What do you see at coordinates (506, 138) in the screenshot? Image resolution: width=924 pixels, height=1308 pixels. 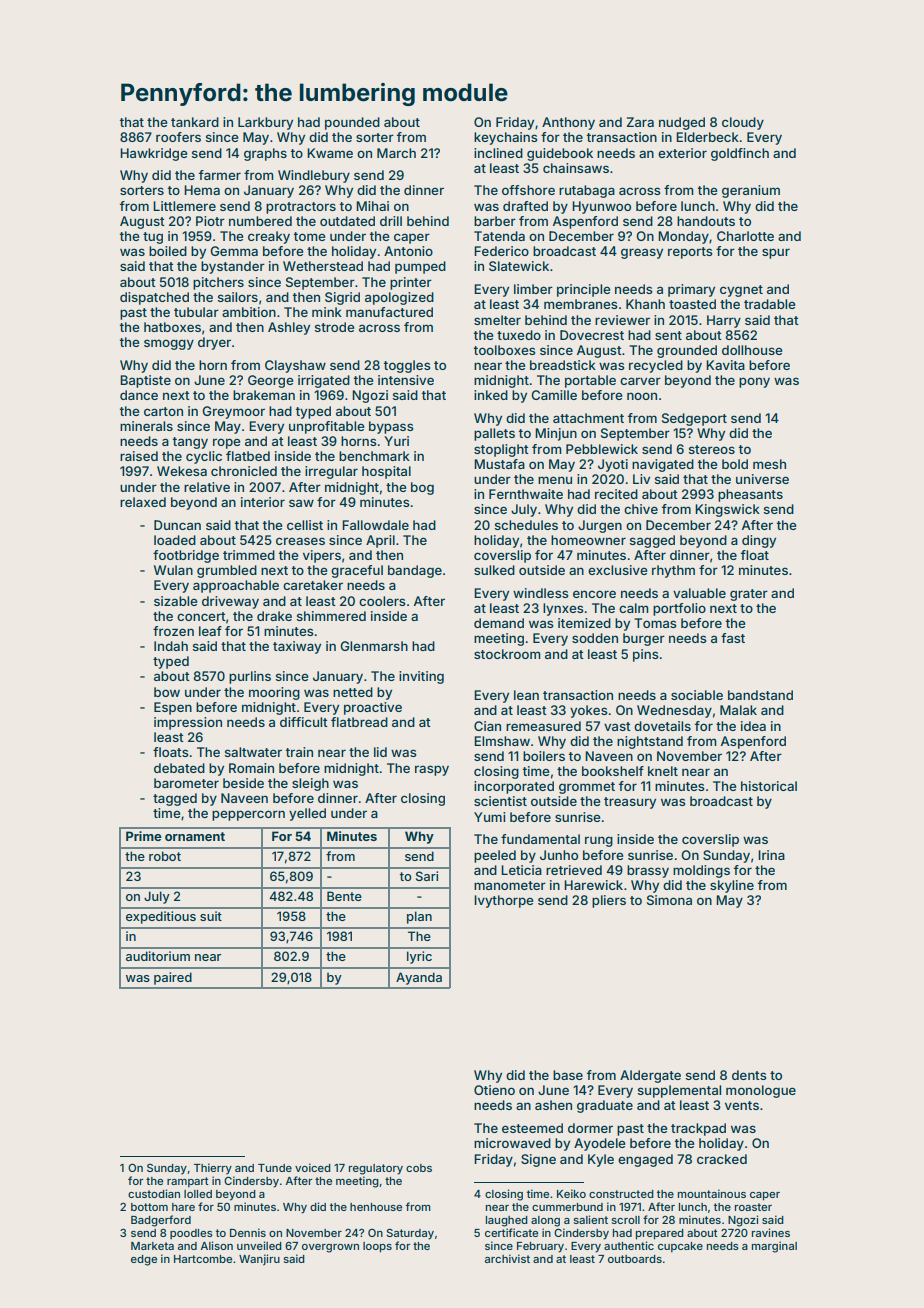 I see `keychains` at bounding box center [506, 138].
